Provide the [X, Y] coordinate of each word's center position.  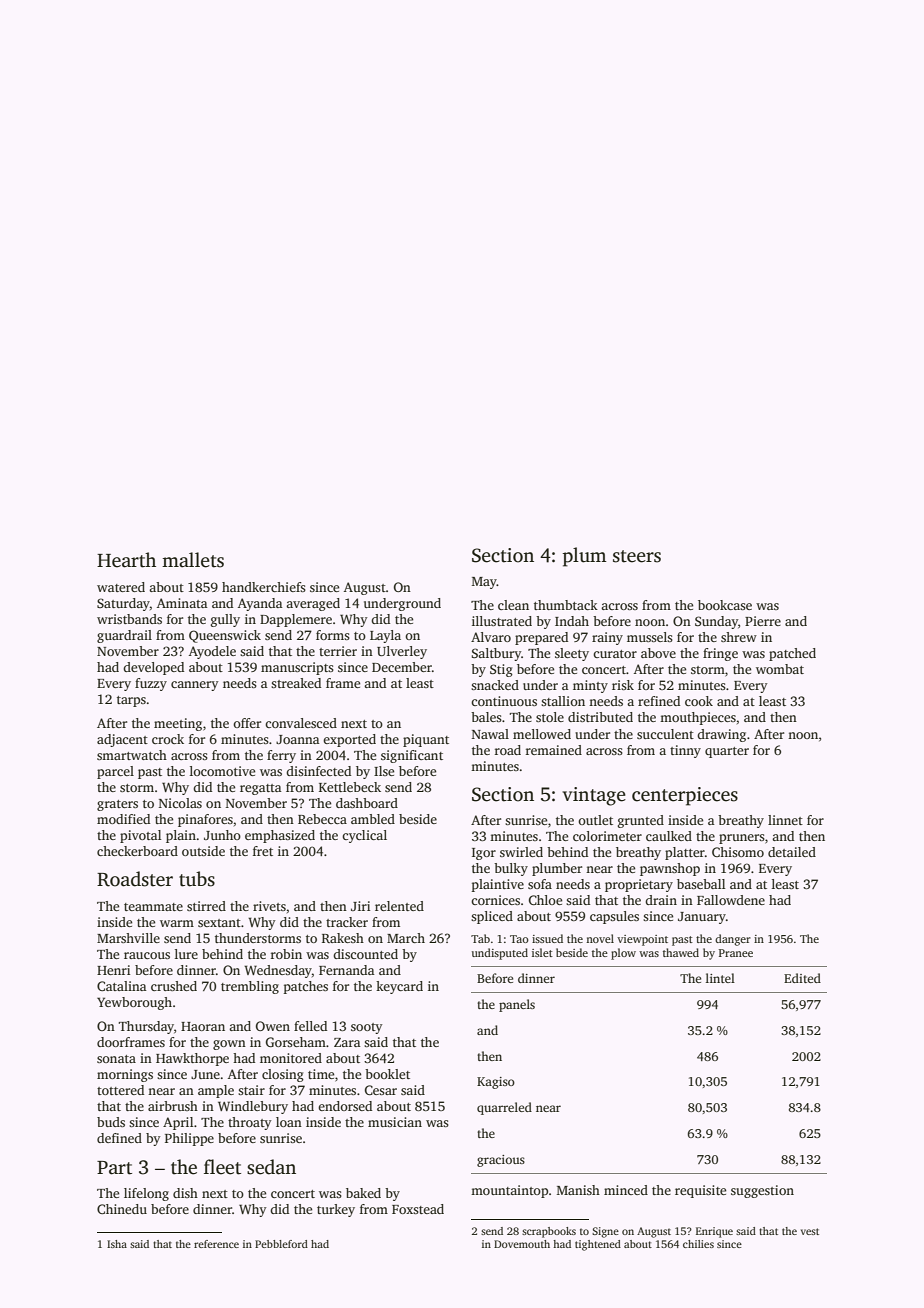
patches [306, 987]
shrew [739, 637]
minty [590, 686]
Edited [802, 978]
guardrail [124, 636]
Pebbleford [281, 1244]
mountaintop [509, 1191]
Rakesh [343, 938]
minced [626, 1190]
